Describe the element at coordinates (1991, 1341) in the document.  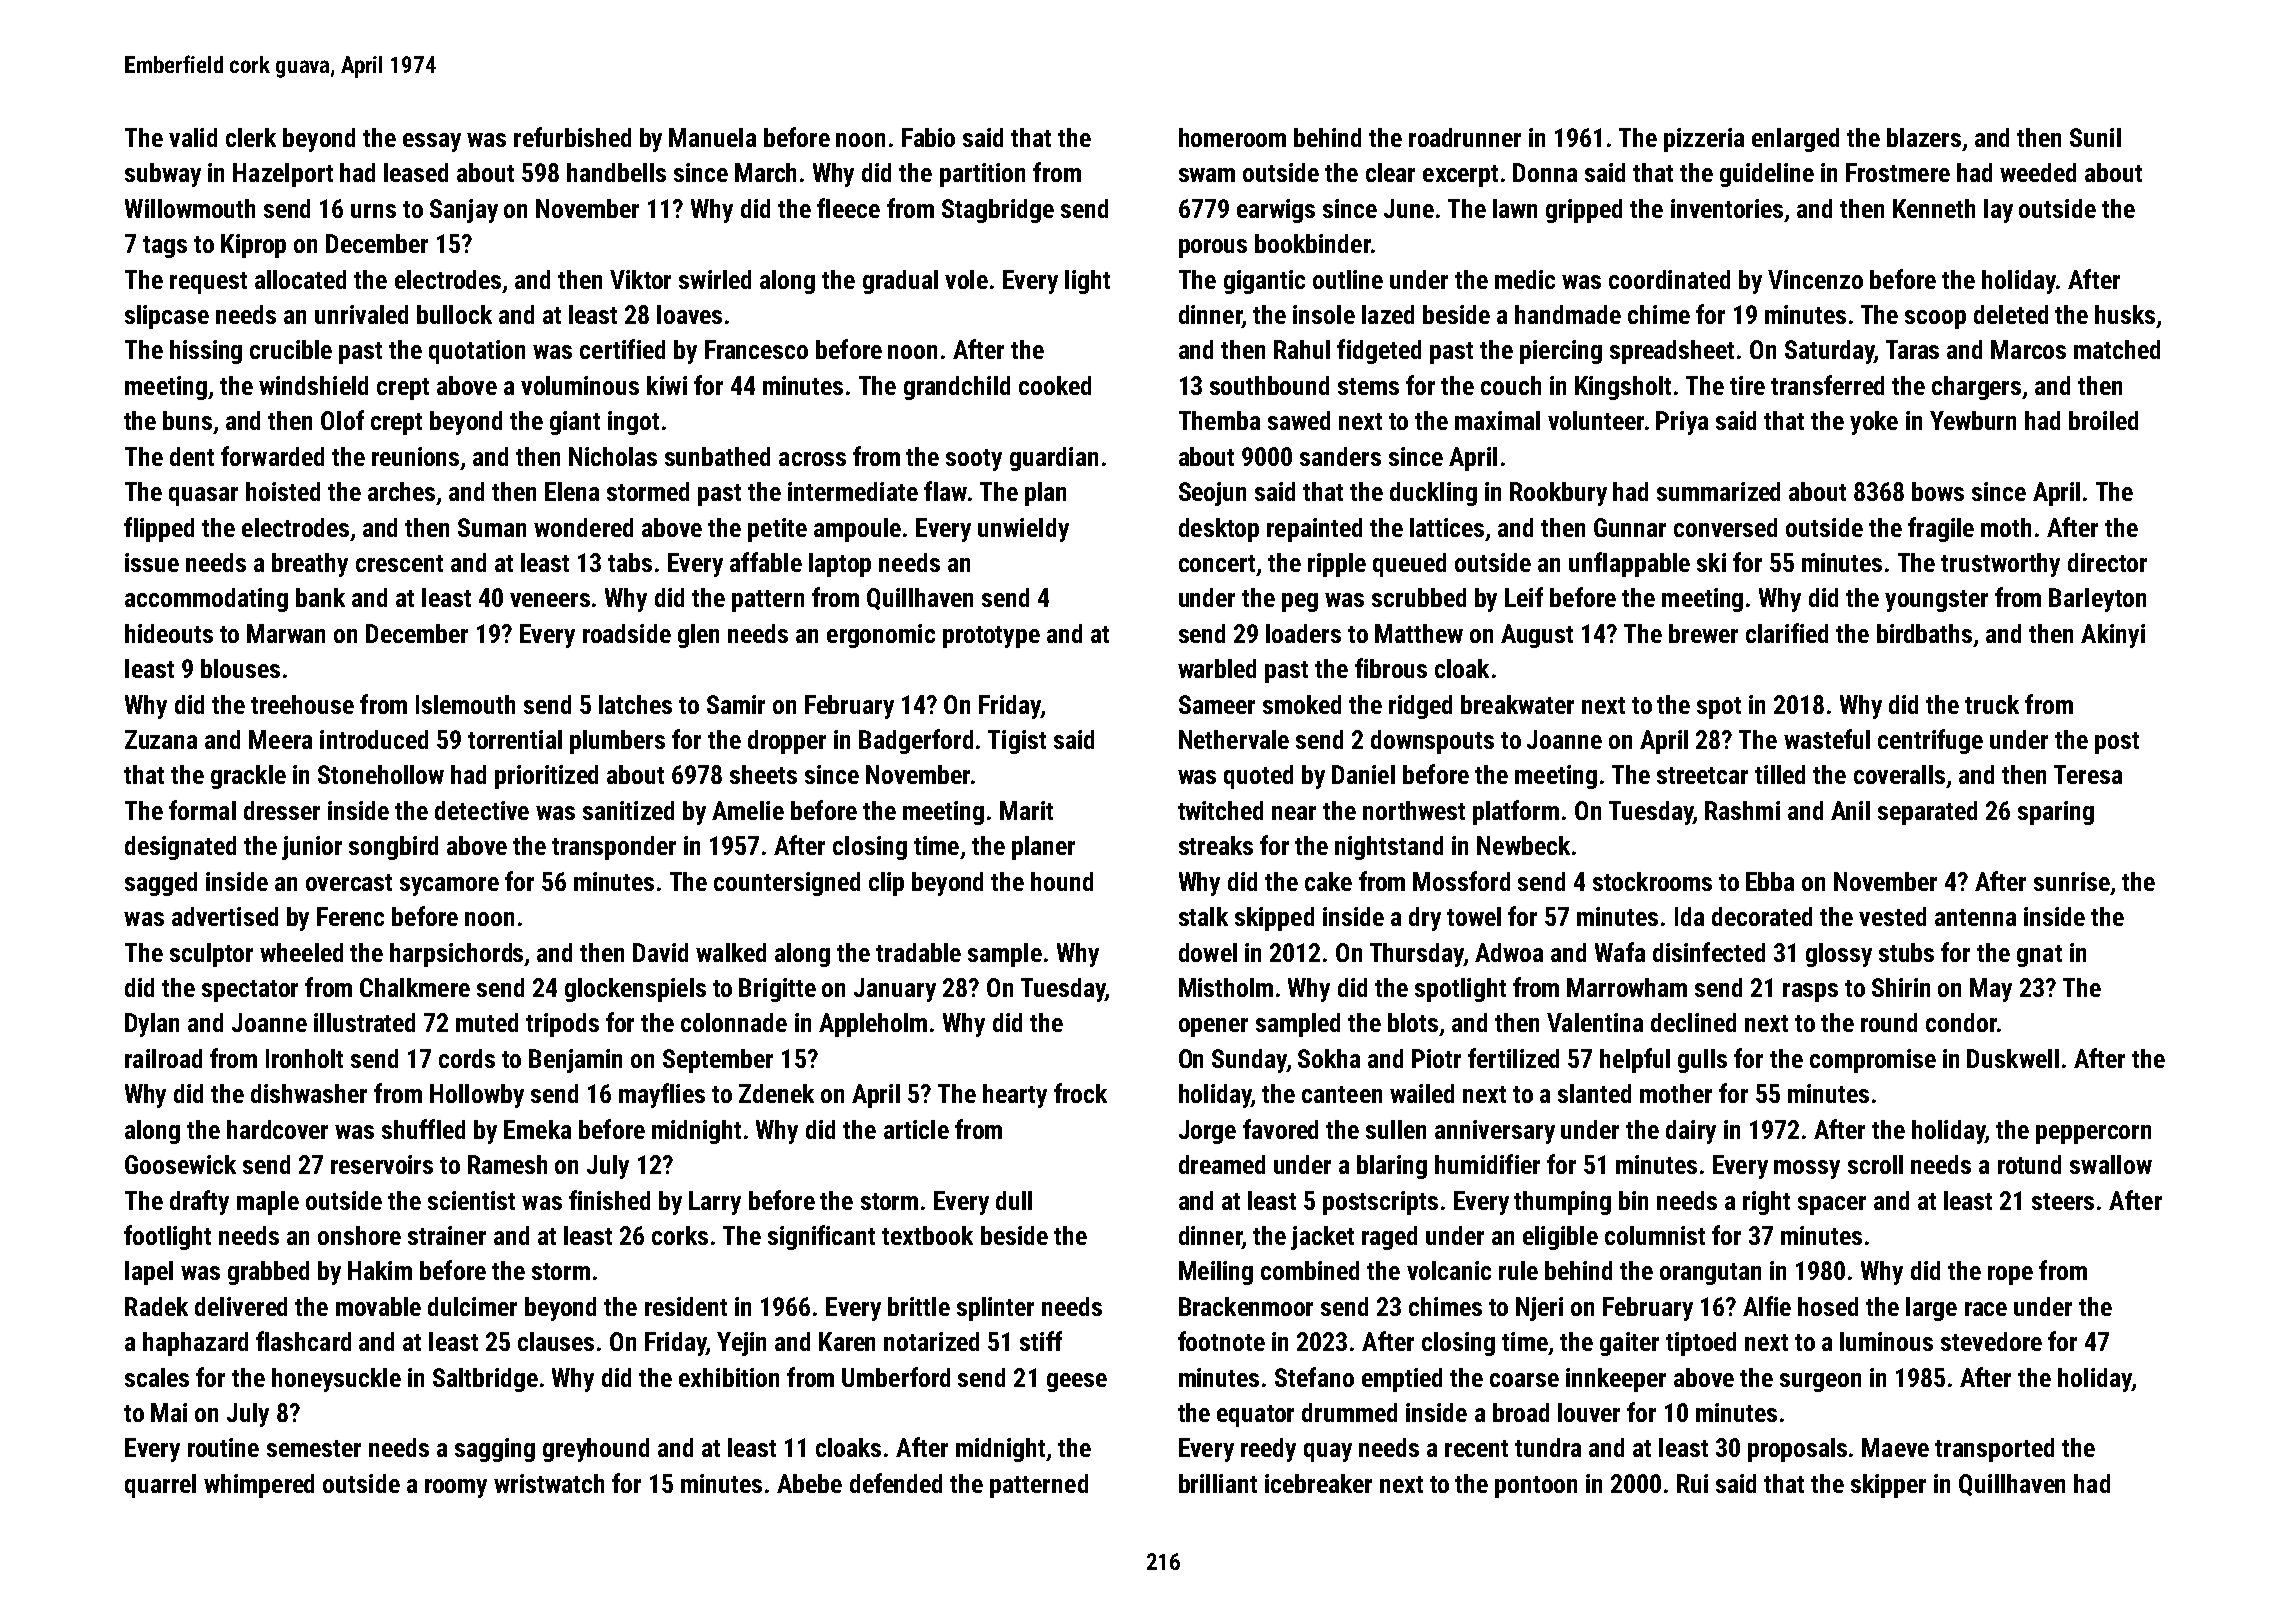
I see `stevedore` at that location.
